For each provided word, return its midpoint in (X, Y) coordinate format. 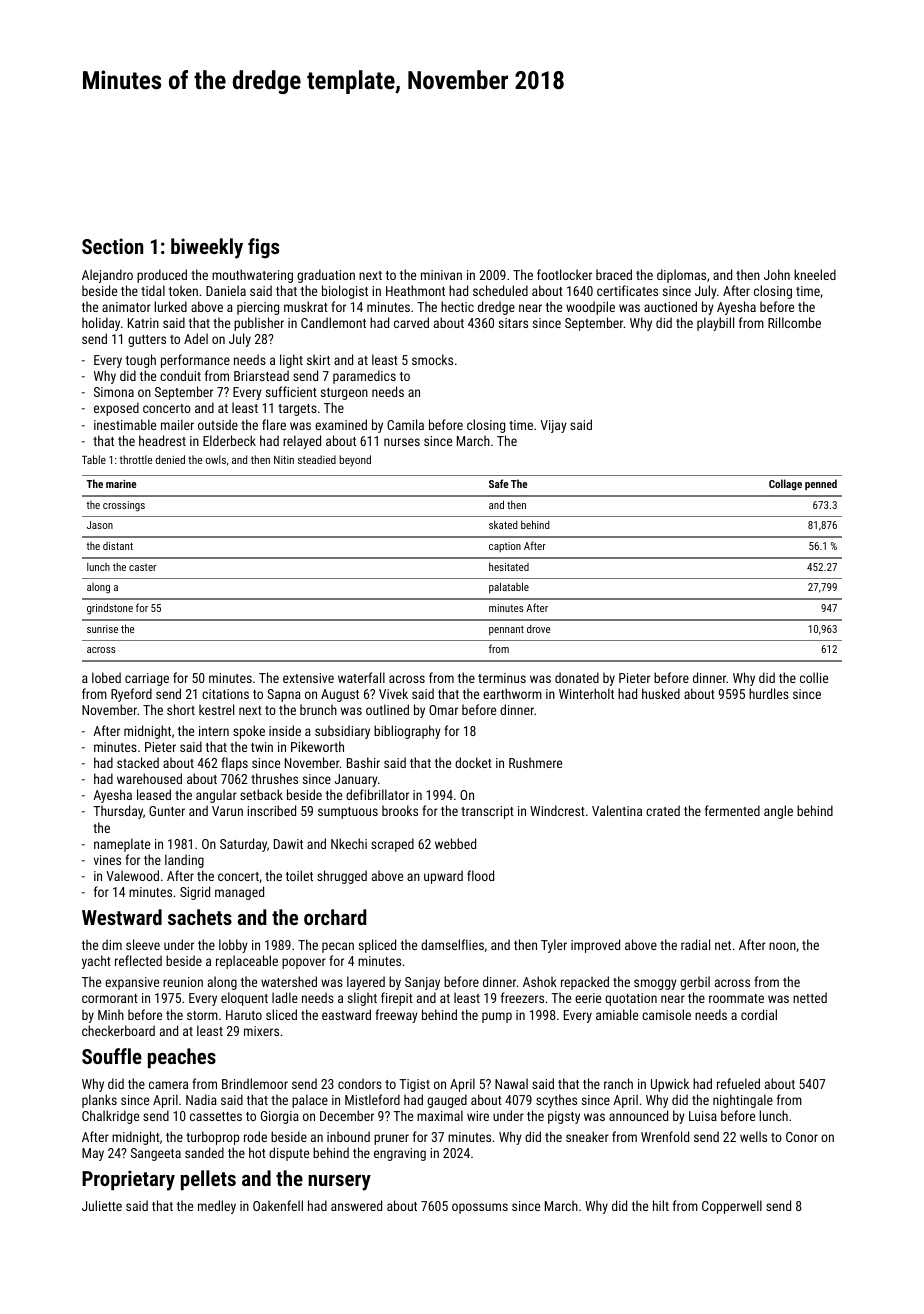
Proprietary (128, 1180)
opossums (480, 1208)
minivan (441, 275)
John (777, 274)
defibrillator (377, 794)
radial (695, 944)
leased (154, 794)
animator (126, 307)
